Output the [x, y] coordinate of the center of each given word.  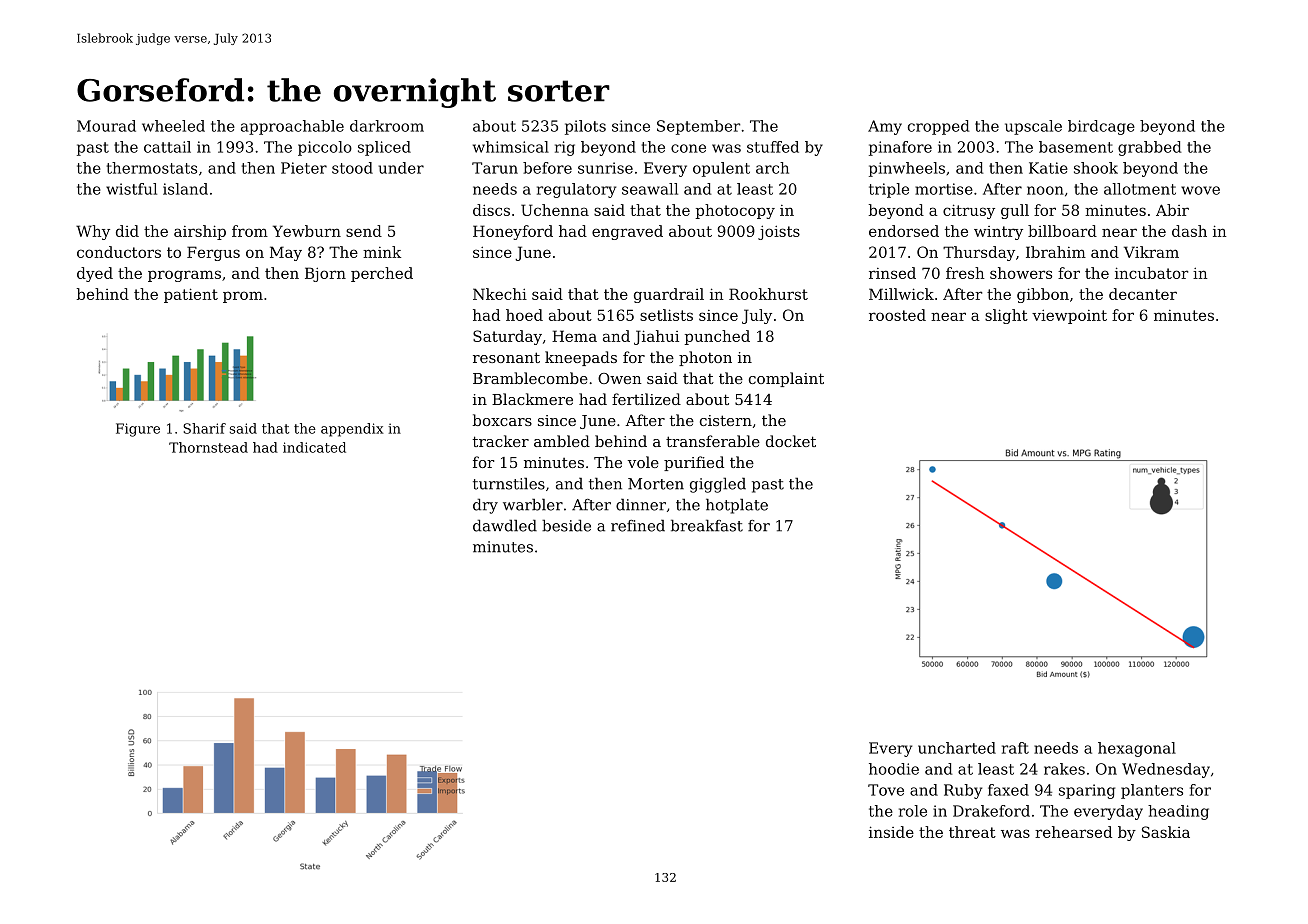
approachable [292, 127]
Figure [138, 430]
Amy [885, 127]
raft [1015, 748]
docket [791, 441]
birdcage [1101, 127]
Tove [886, 790]
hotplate [737, 506]
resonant [506, 357]
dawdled [505, 525]
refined [638, 525]
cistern [726, 420]
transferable [713, 441]
